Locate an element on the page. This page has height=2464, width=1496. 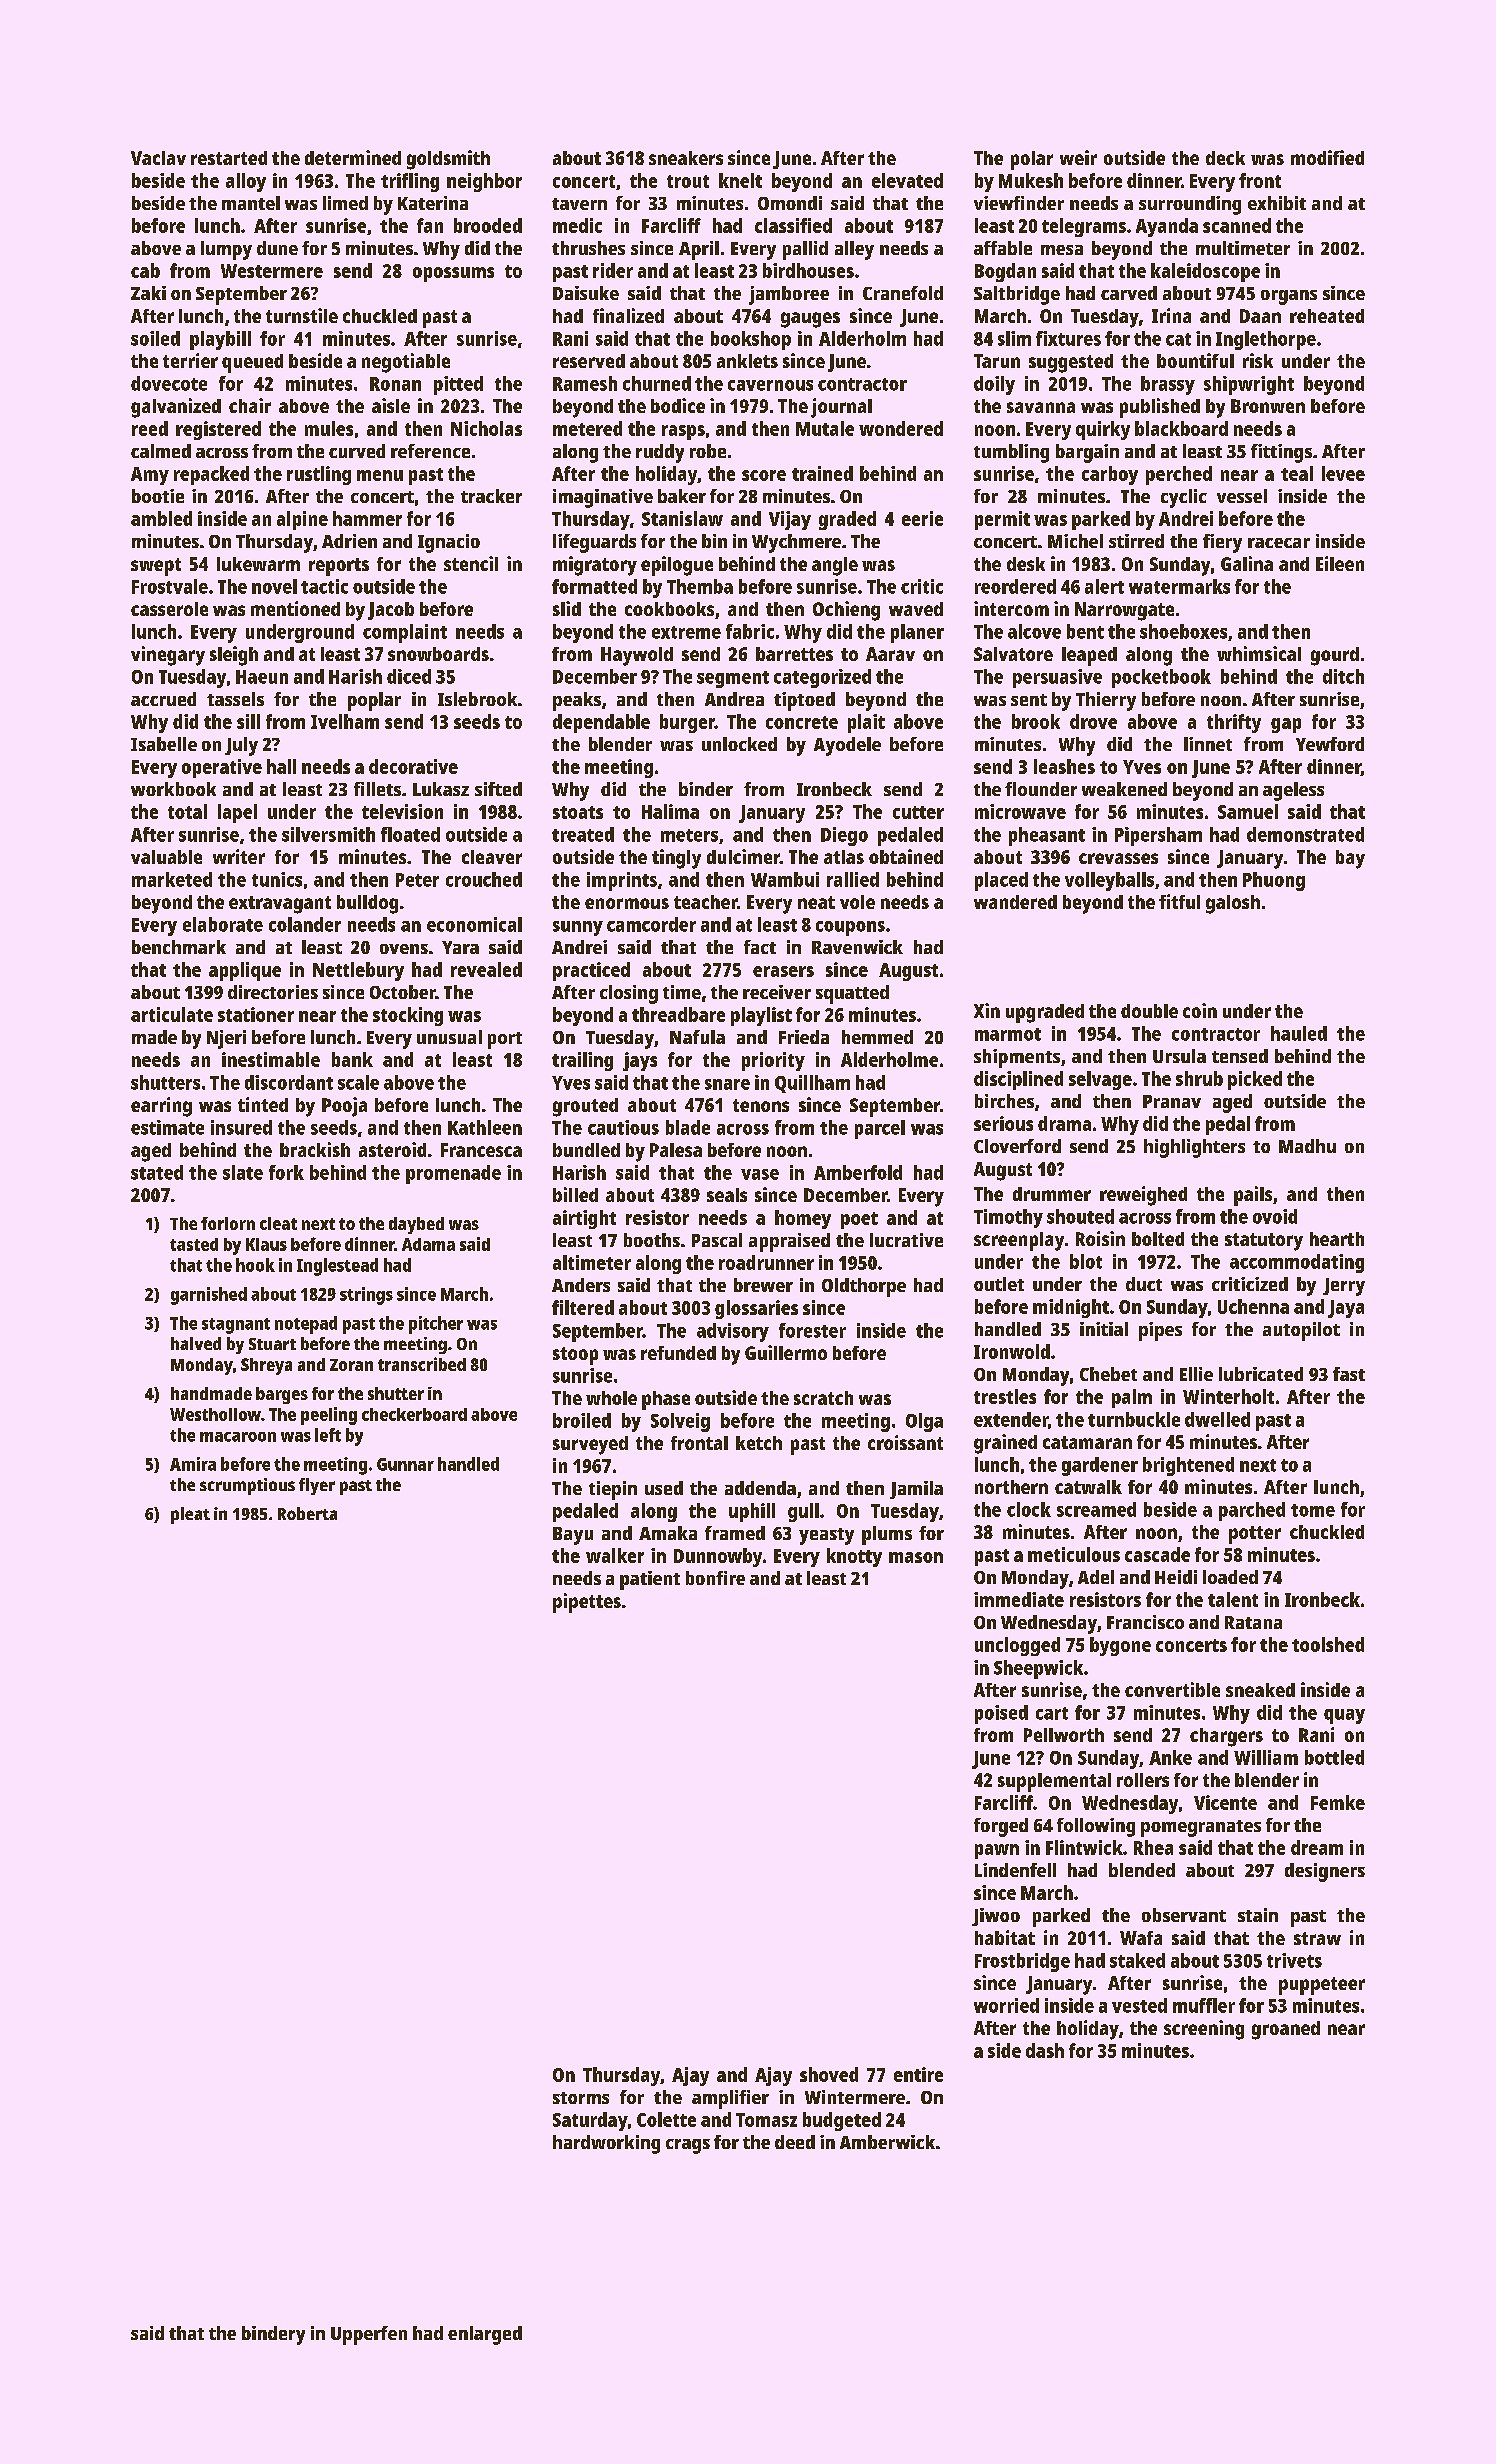
mantel is located at coordinates (251, 203).
